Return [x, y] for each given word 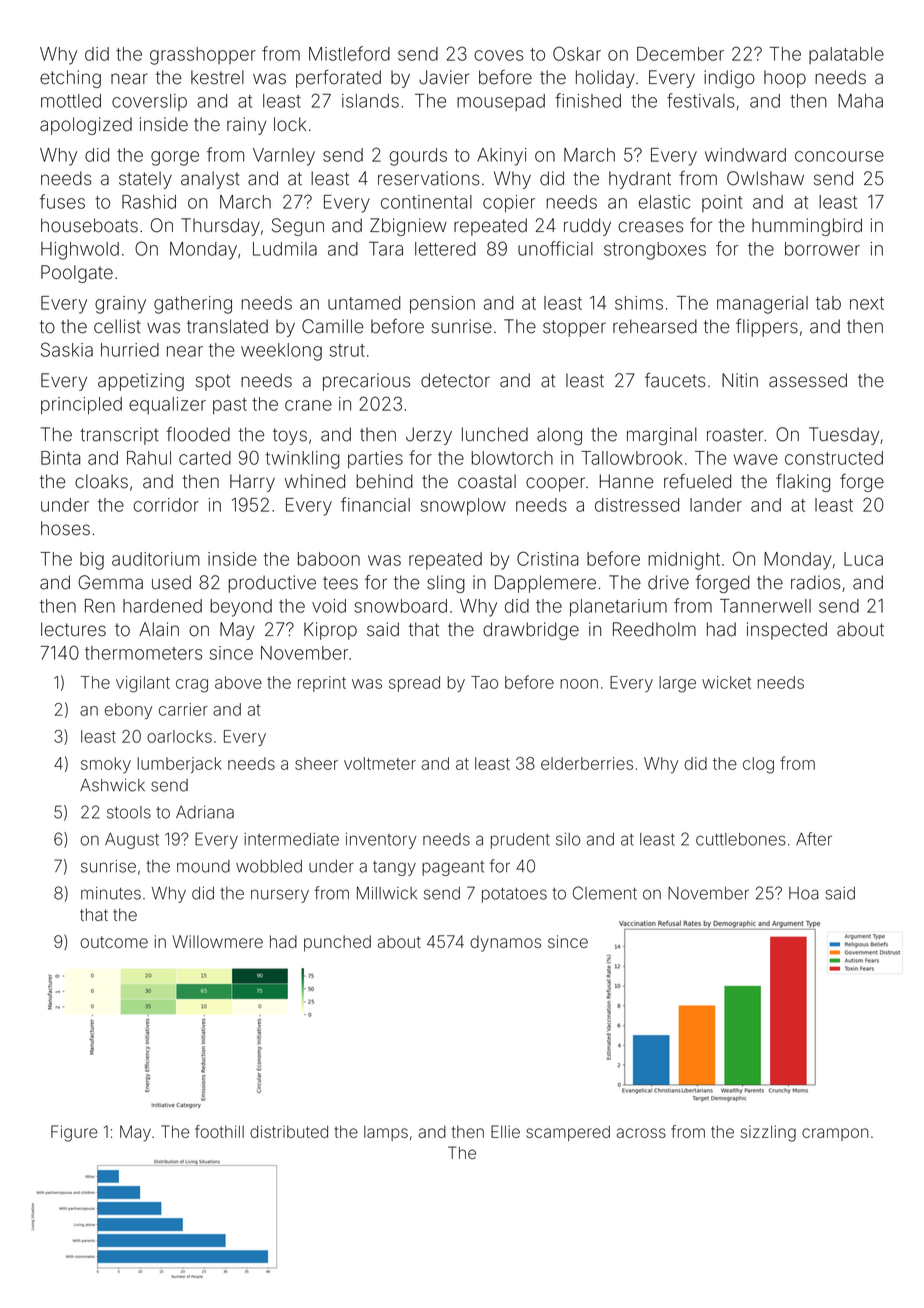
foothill [219, 1131]
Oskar [577, 53]
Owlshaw [765, 178]
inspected [787, 631]
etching [70, 79]
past [230, 406]
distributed [289, 1131]
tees [340, 583]
